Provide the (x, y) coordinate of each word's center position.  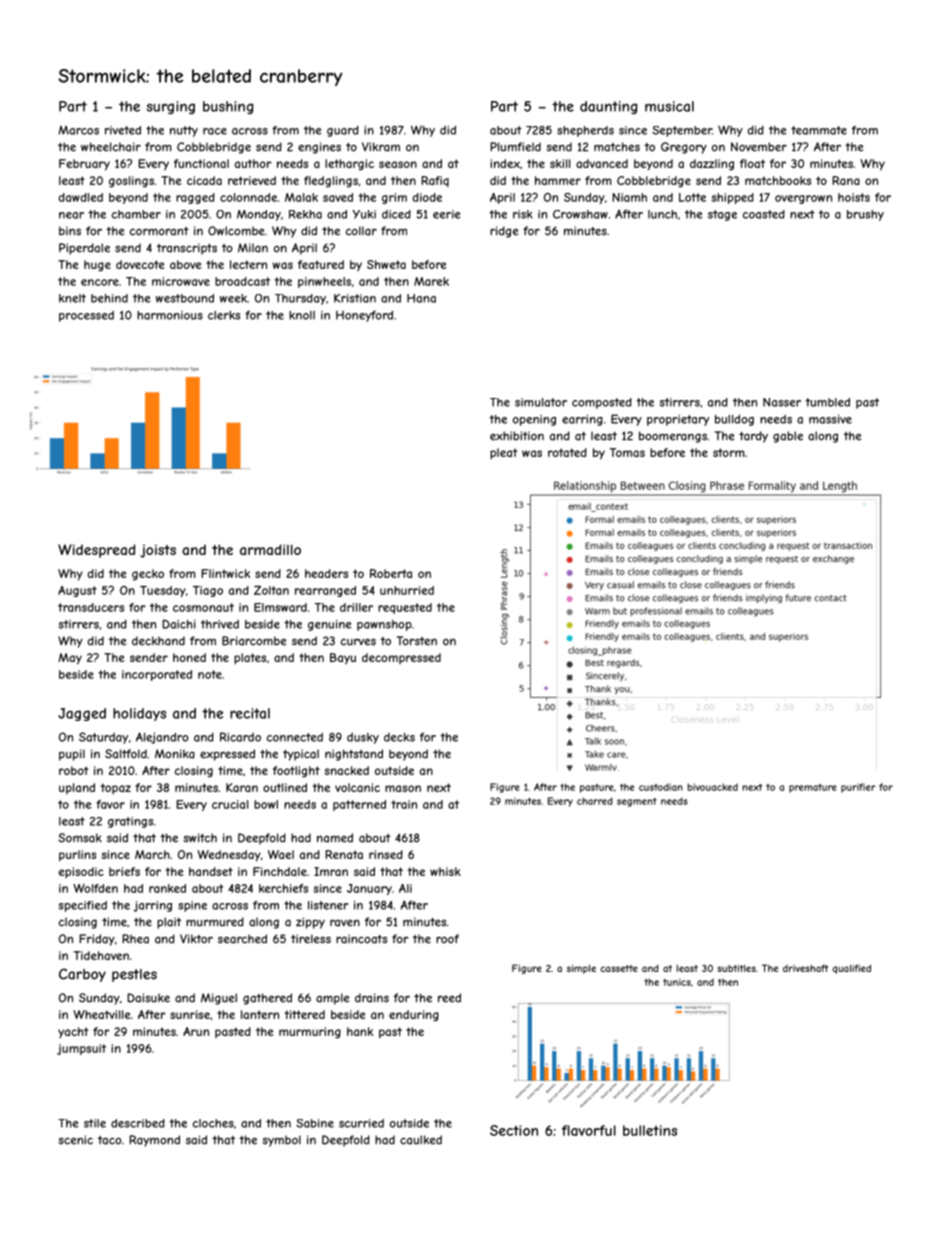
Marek (431, 281)
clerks (224, 315)
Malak (301, 197)
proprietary (678, 420)
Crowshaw (580, 214)
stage (722, 215)
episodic (81, 873)
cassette (619, 968)
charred (595, 801)
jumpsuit (81, 1049)
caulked (421, 1140)
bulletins (650, 1130)
